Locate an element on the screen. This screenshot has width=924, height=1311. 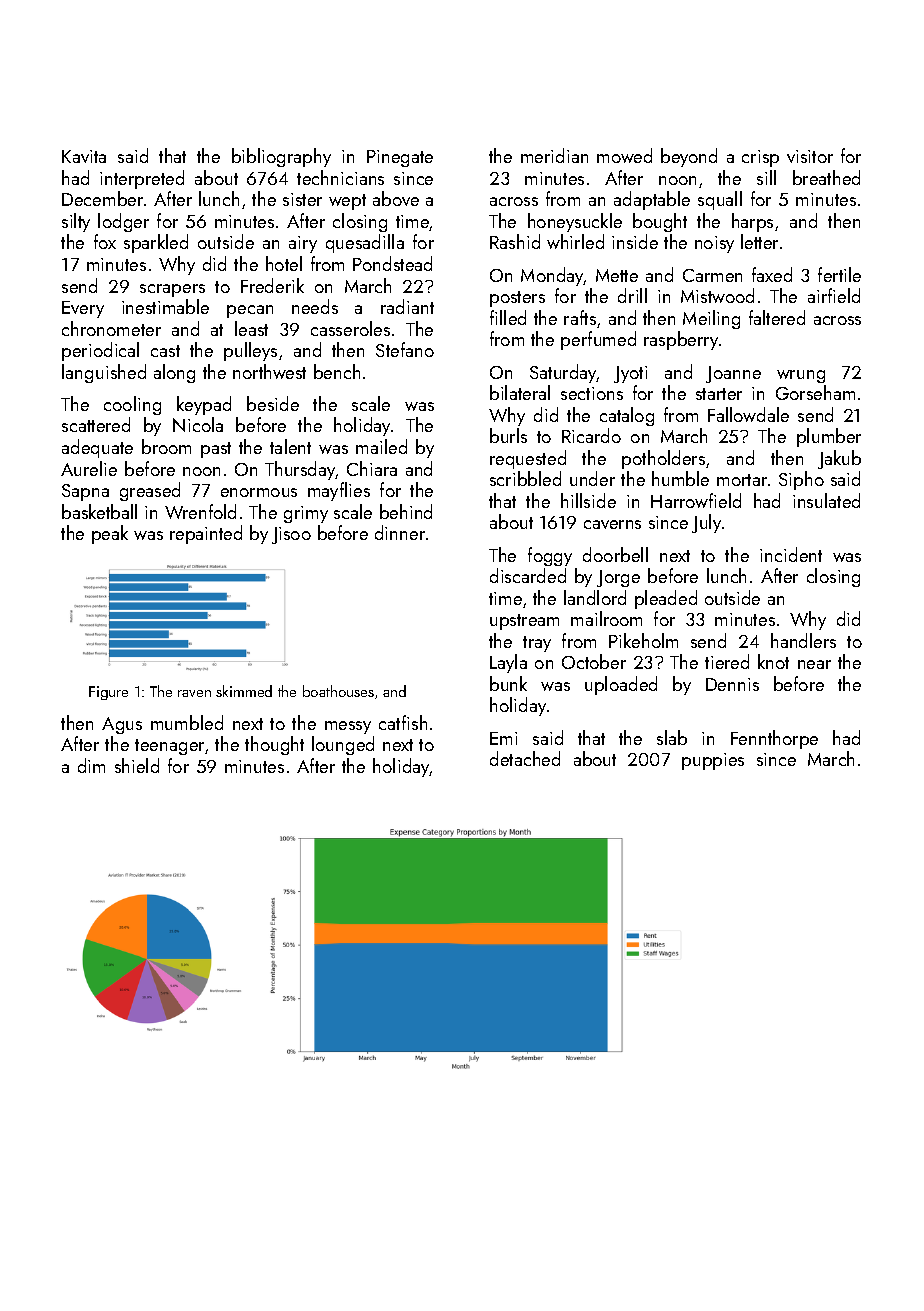
raven is located at coordinates (194, 693).
